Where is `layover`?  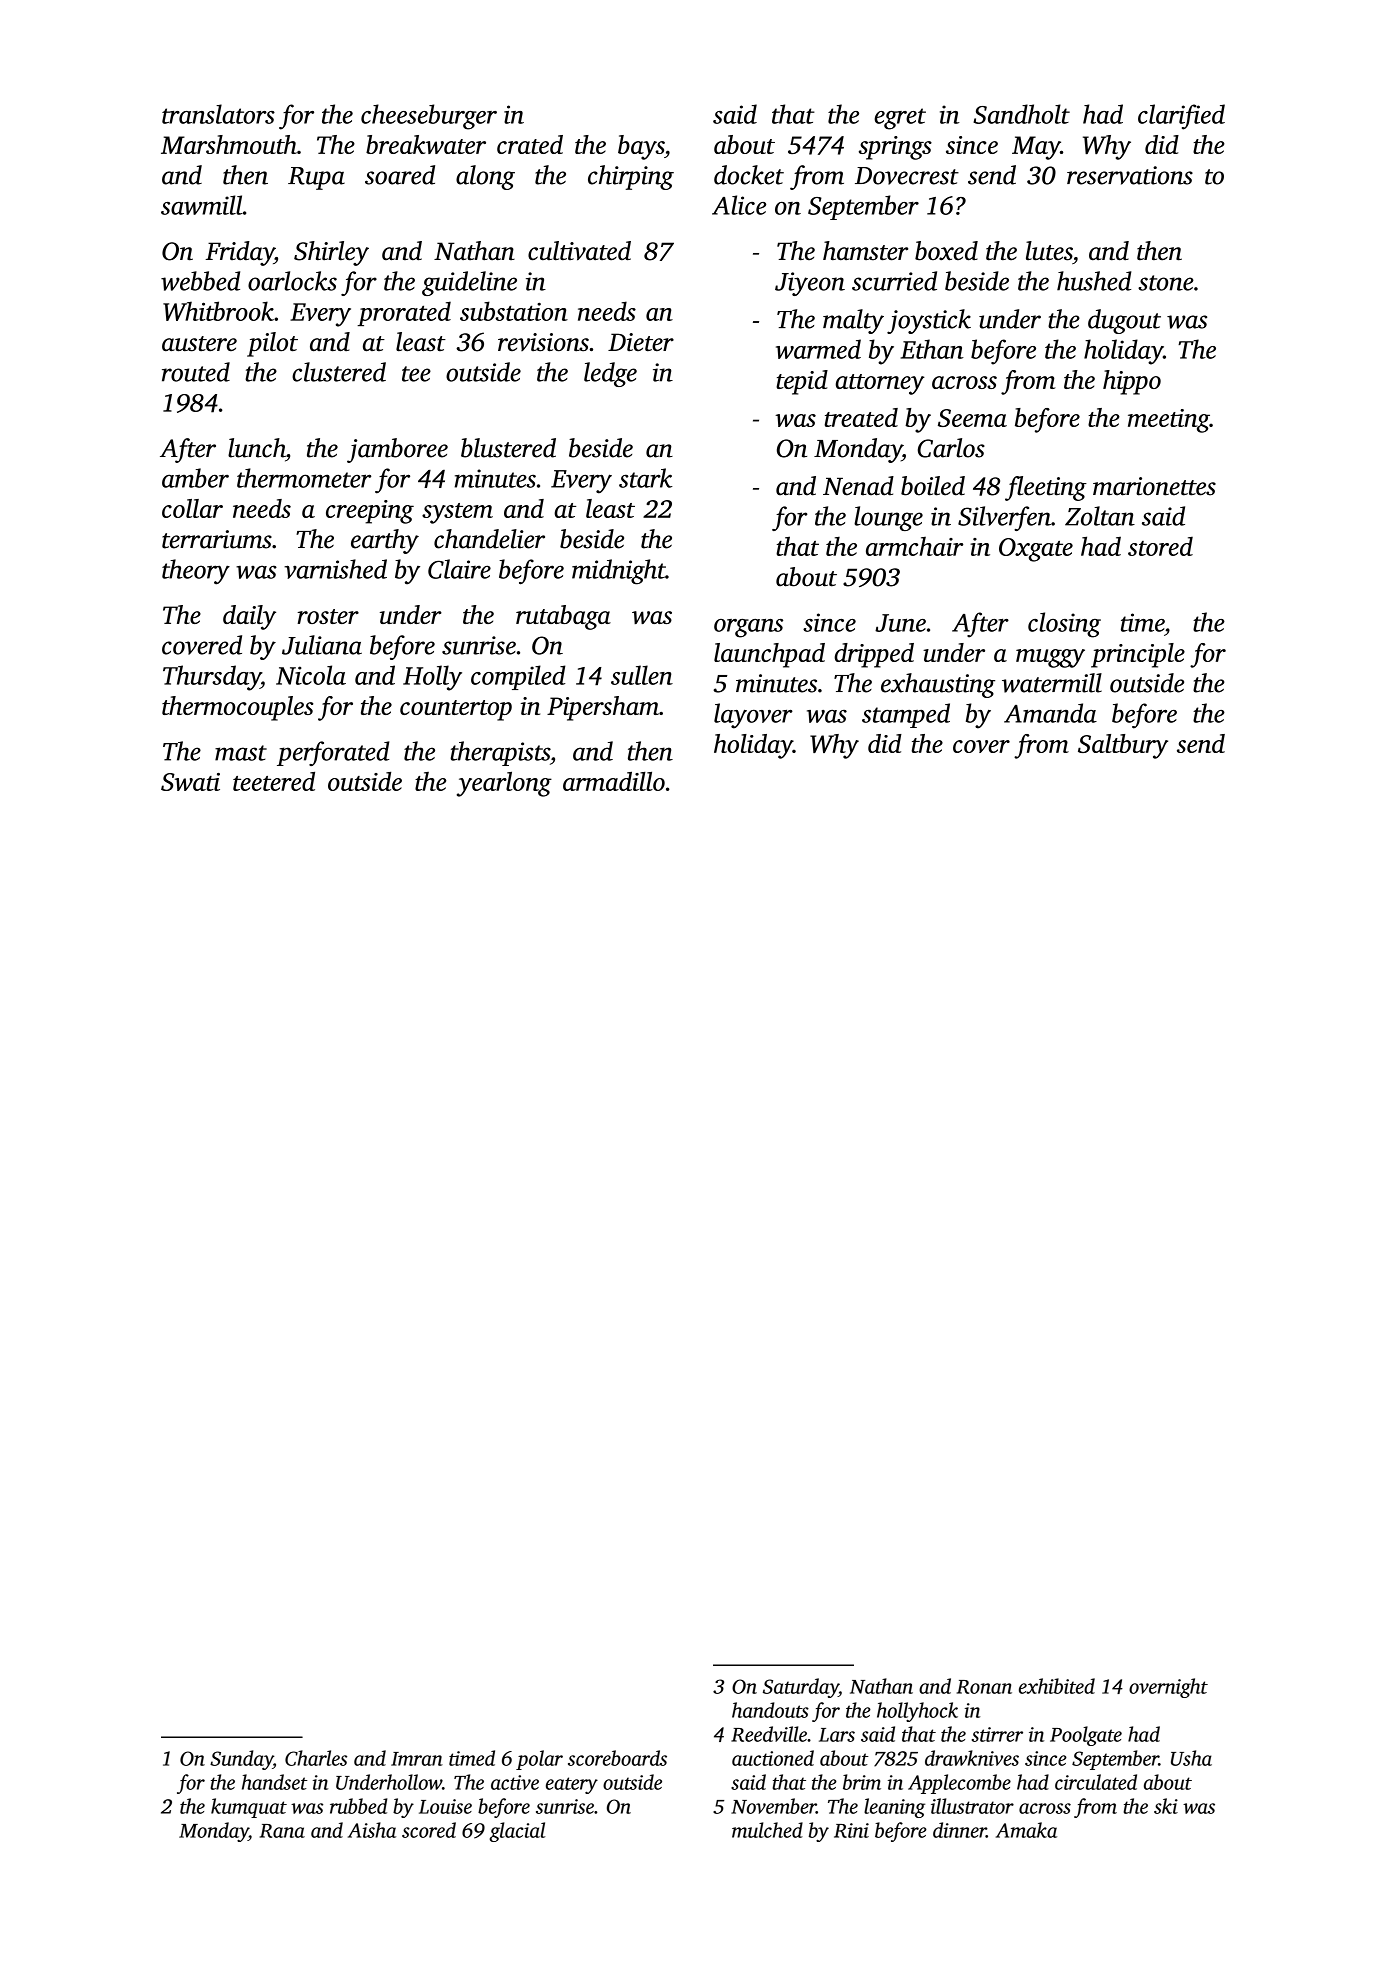 layover is located at coordinates (753, 716).
